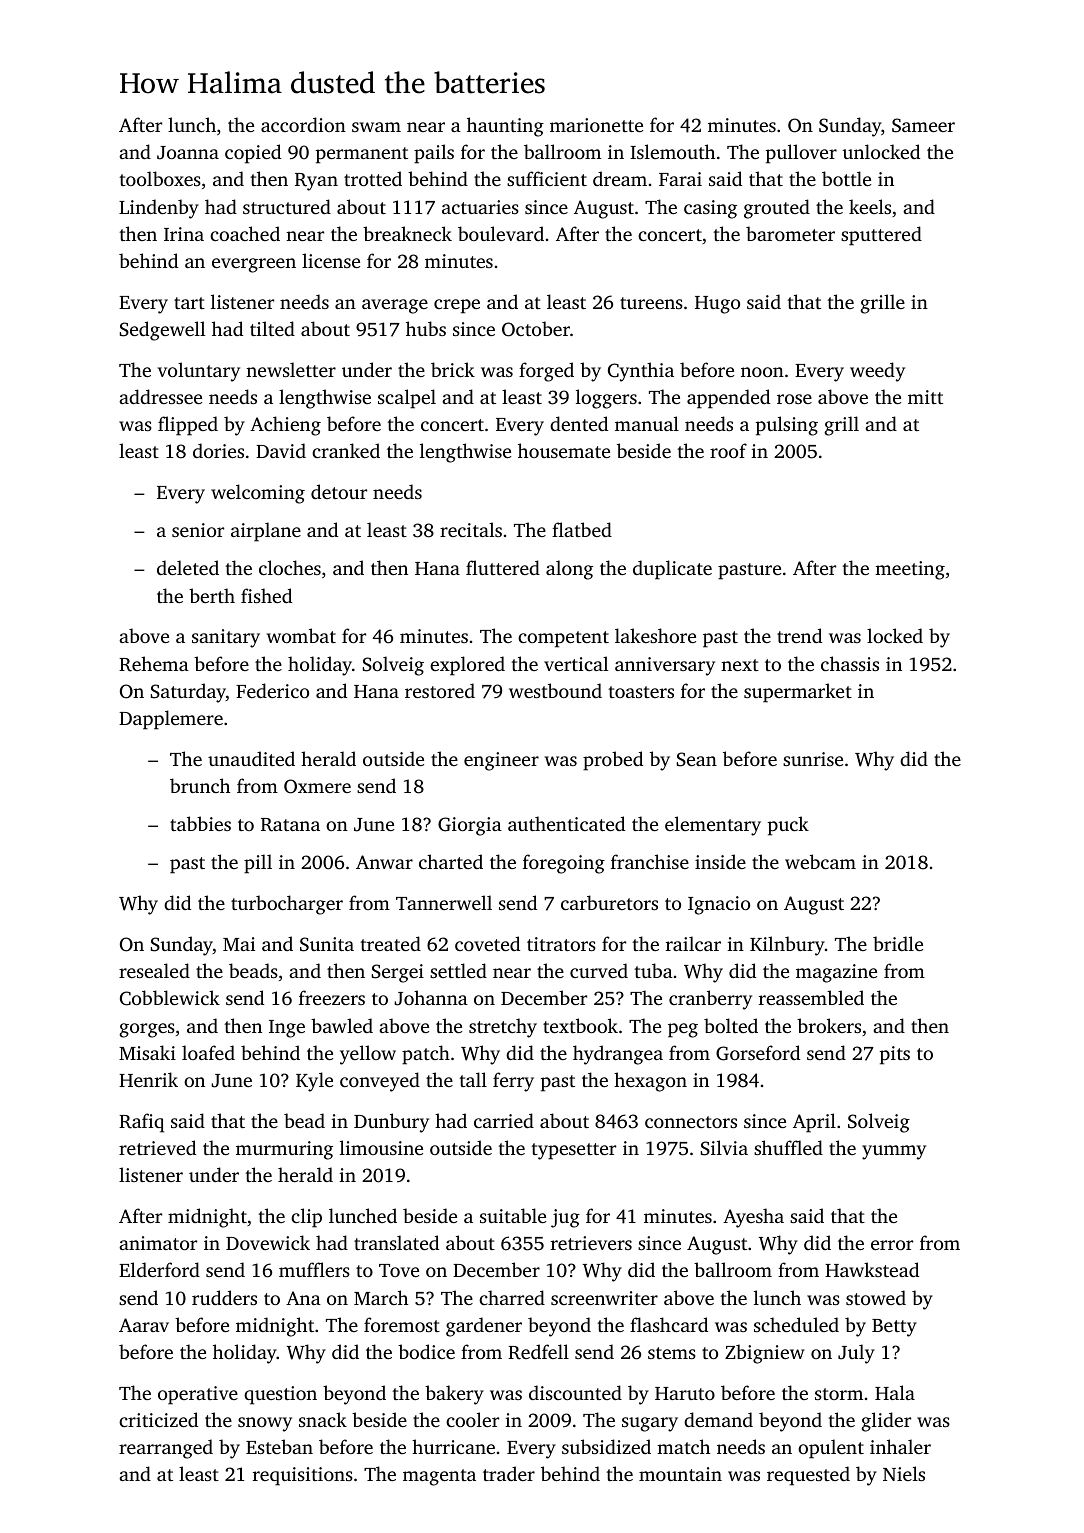  What do you see at coordinates (509, 1473) in the screenshot?
I see `trader` at bounding box center [509, 1473].
